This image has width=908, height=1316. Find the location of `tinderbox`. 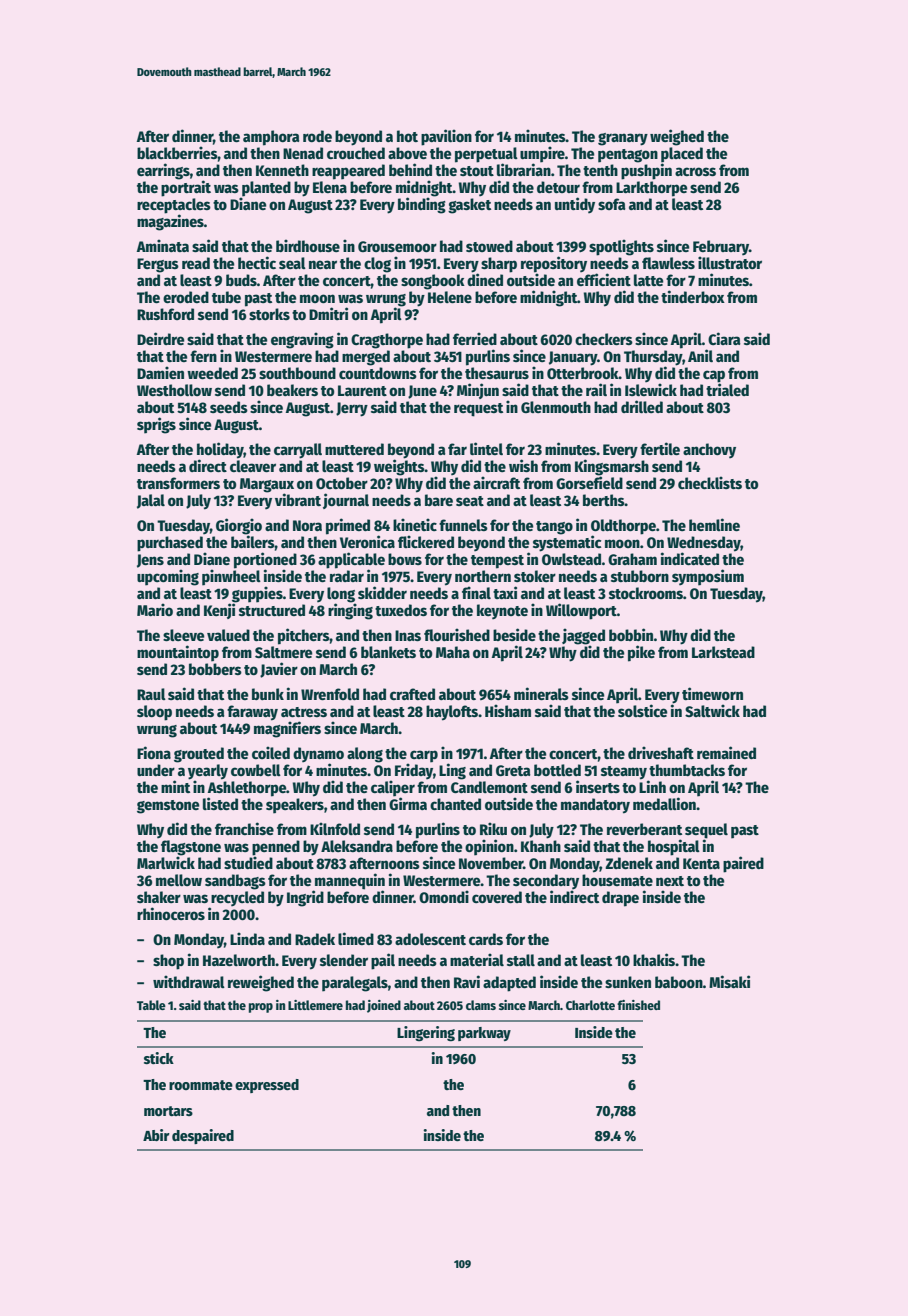

tinderbox is located at coordinates (693, 296).
